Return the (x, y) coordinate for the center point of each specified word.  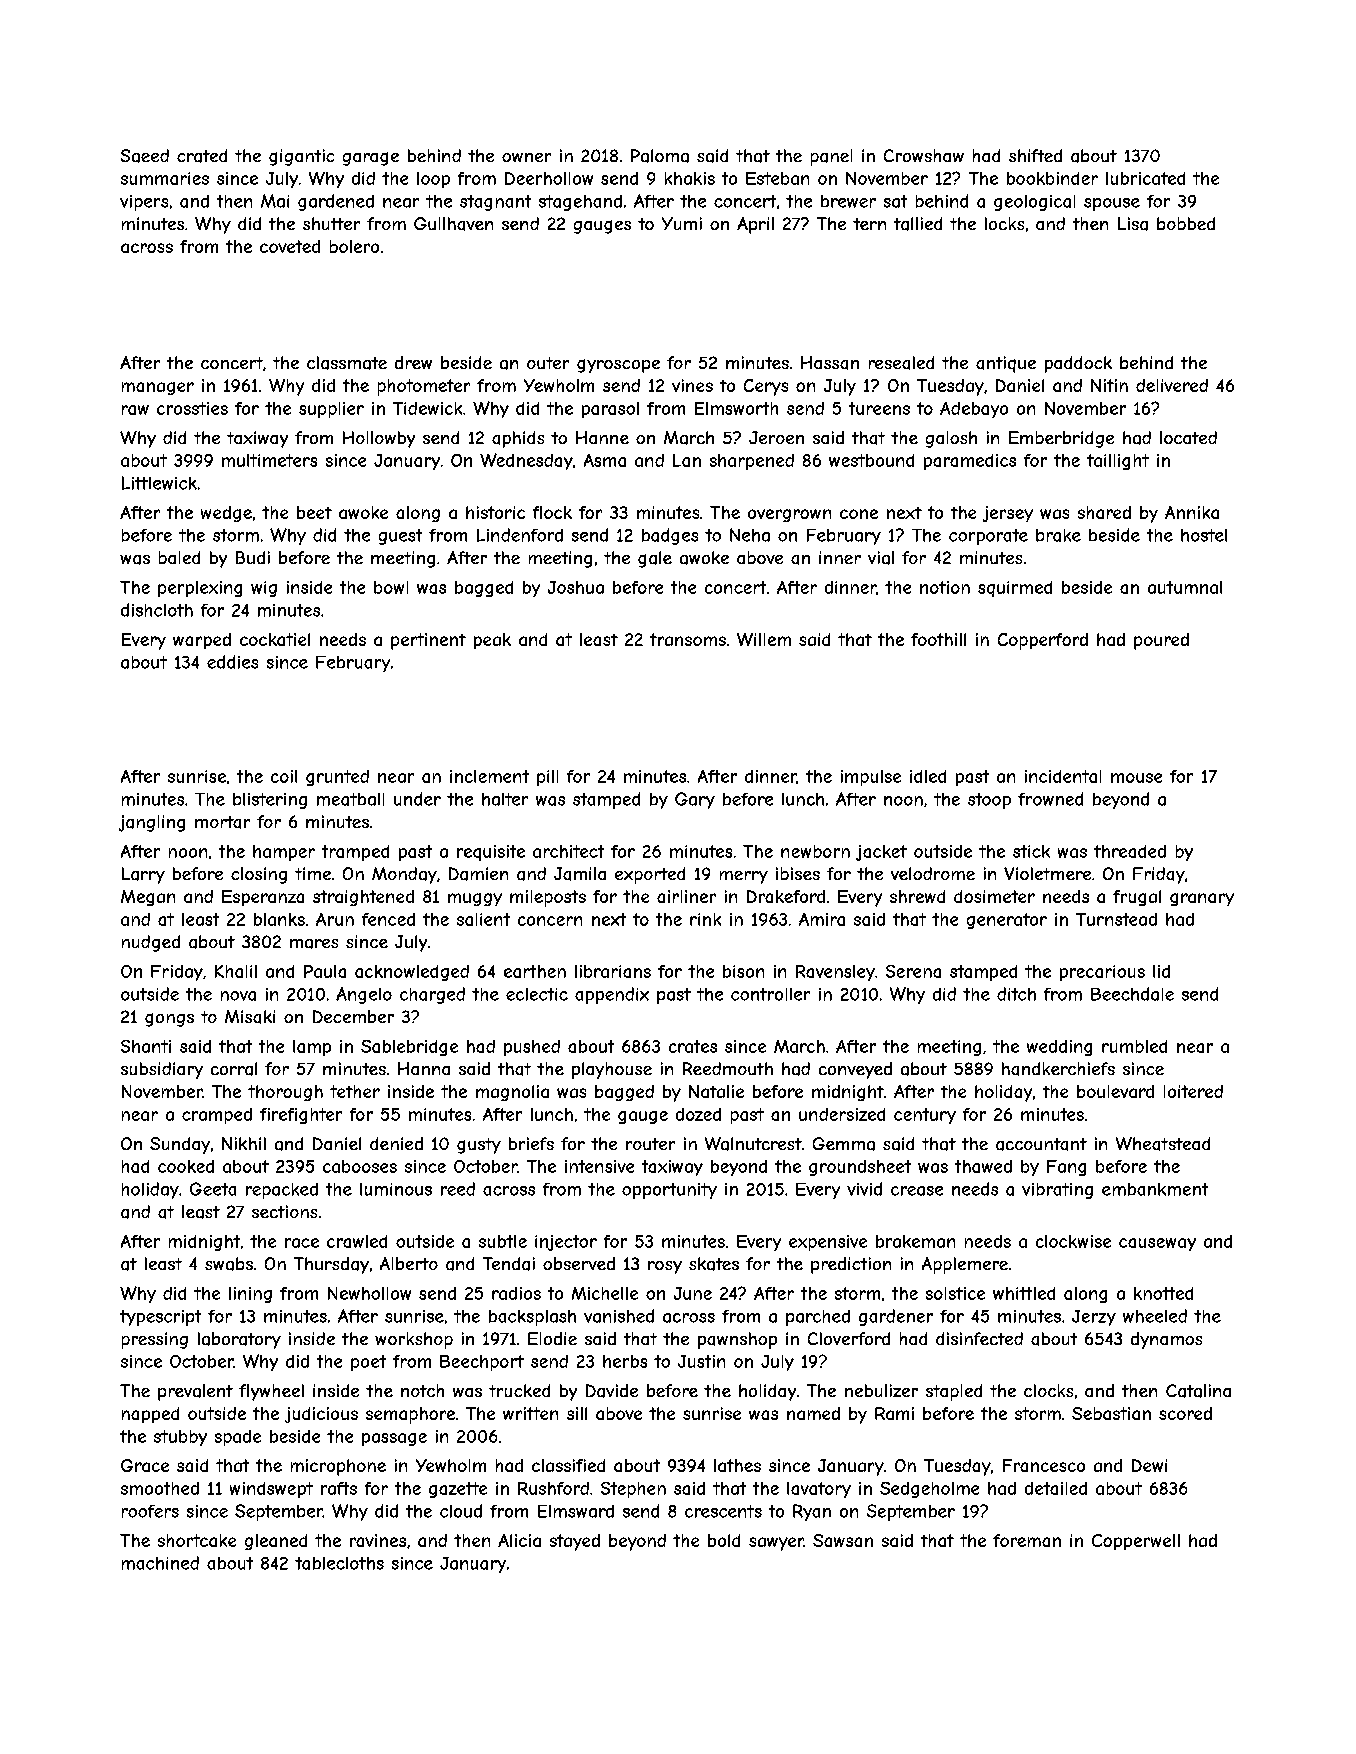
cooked (186, 1166)
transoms (688, 639)
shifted (1035, 155)
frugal (1137, 898)
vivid (864, 1189)
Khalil (236, 971)
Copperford (1043, 641)
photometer (424, 387)
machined (160, 1563)
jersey (1008, 514)
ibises (798, 873)
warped (202, 641)
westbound (871, 460)
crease (917, 1191)
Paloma (660, 156)
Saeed (145, 156)
